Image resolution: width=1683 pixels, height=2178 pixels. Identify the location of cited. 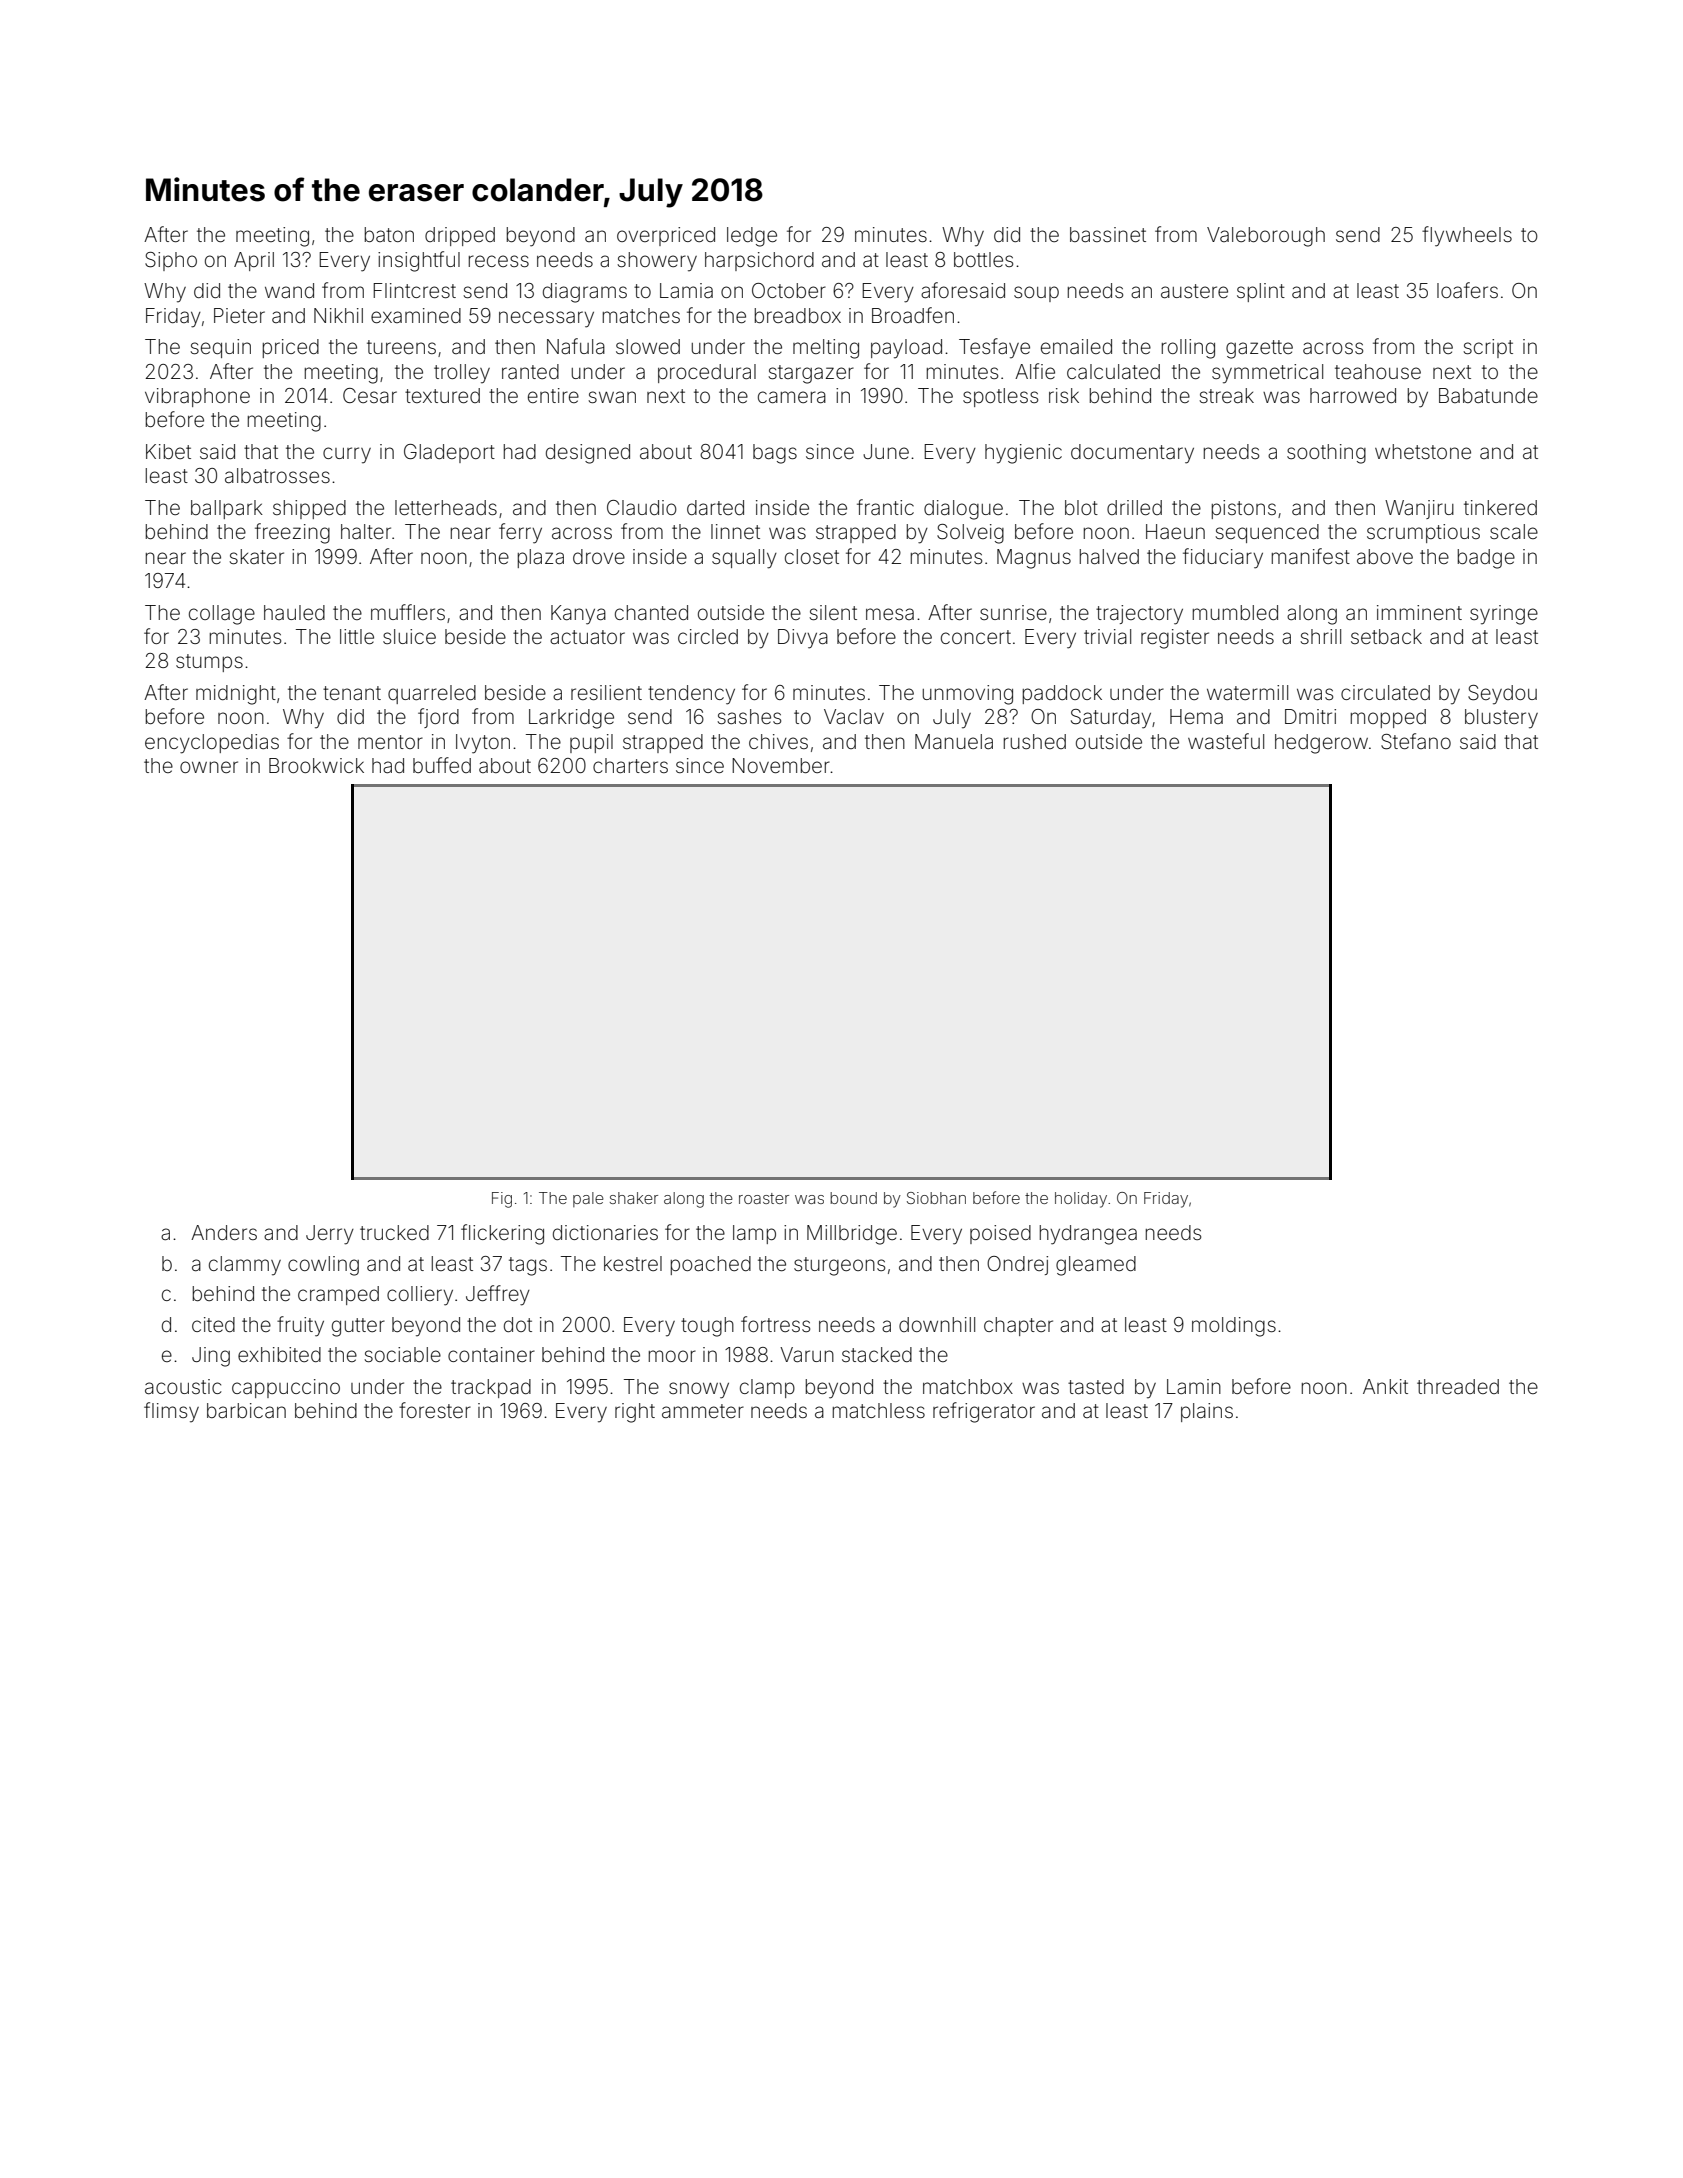
(213, 1324).
